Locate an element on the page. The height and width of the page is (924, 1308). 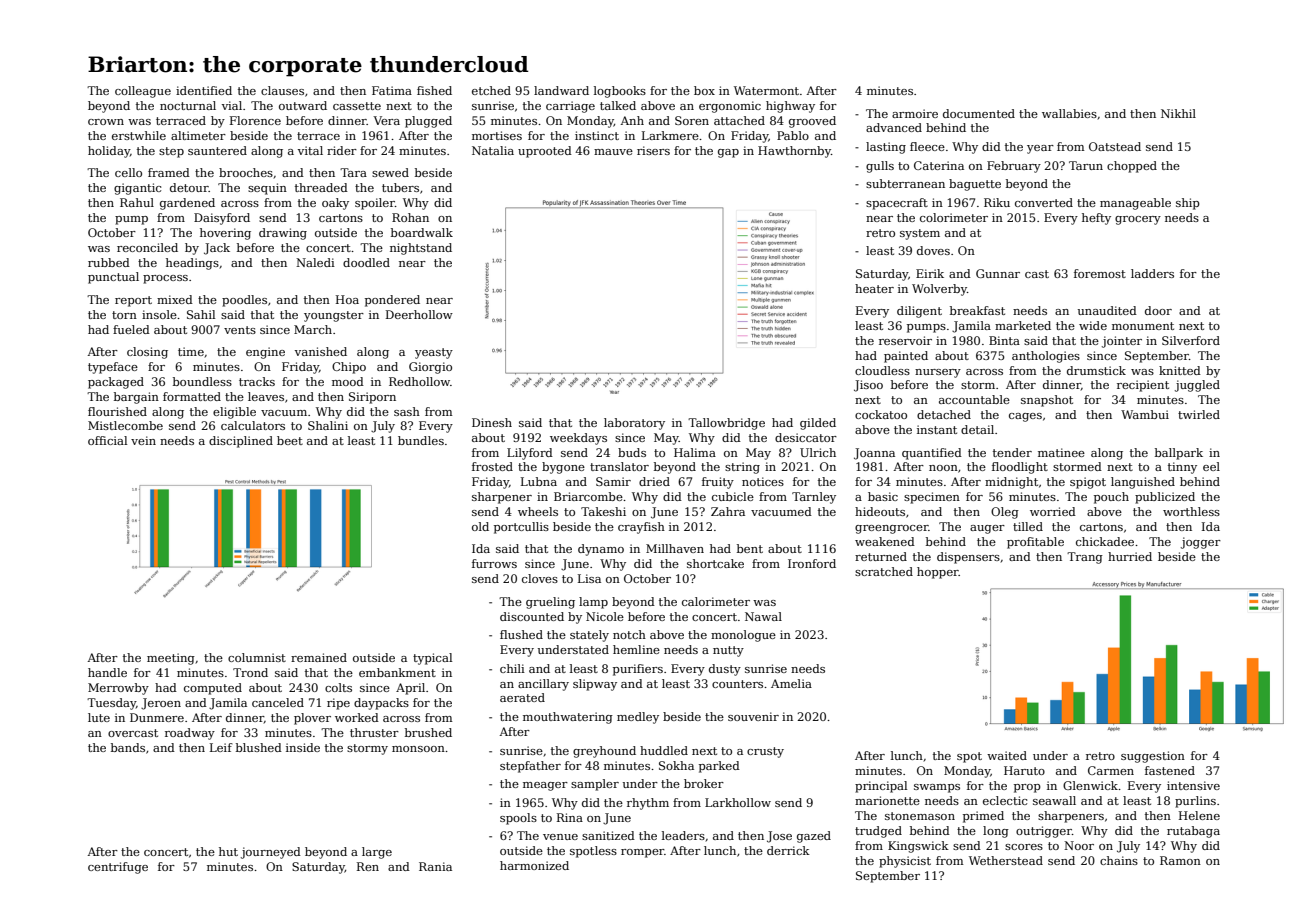
closing is located at coordinates (147, 353).
